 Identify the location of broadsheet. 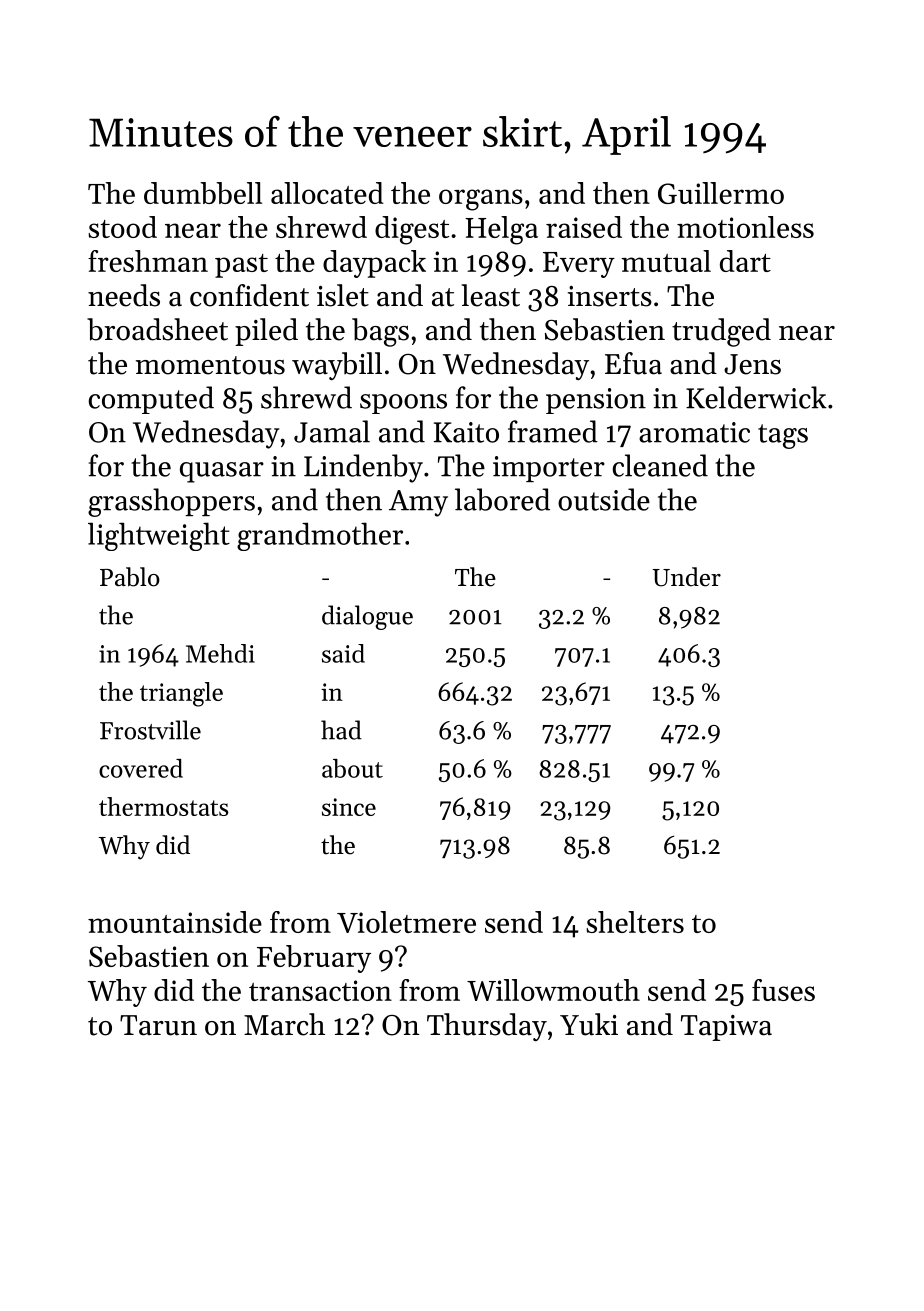
(157, 329).
